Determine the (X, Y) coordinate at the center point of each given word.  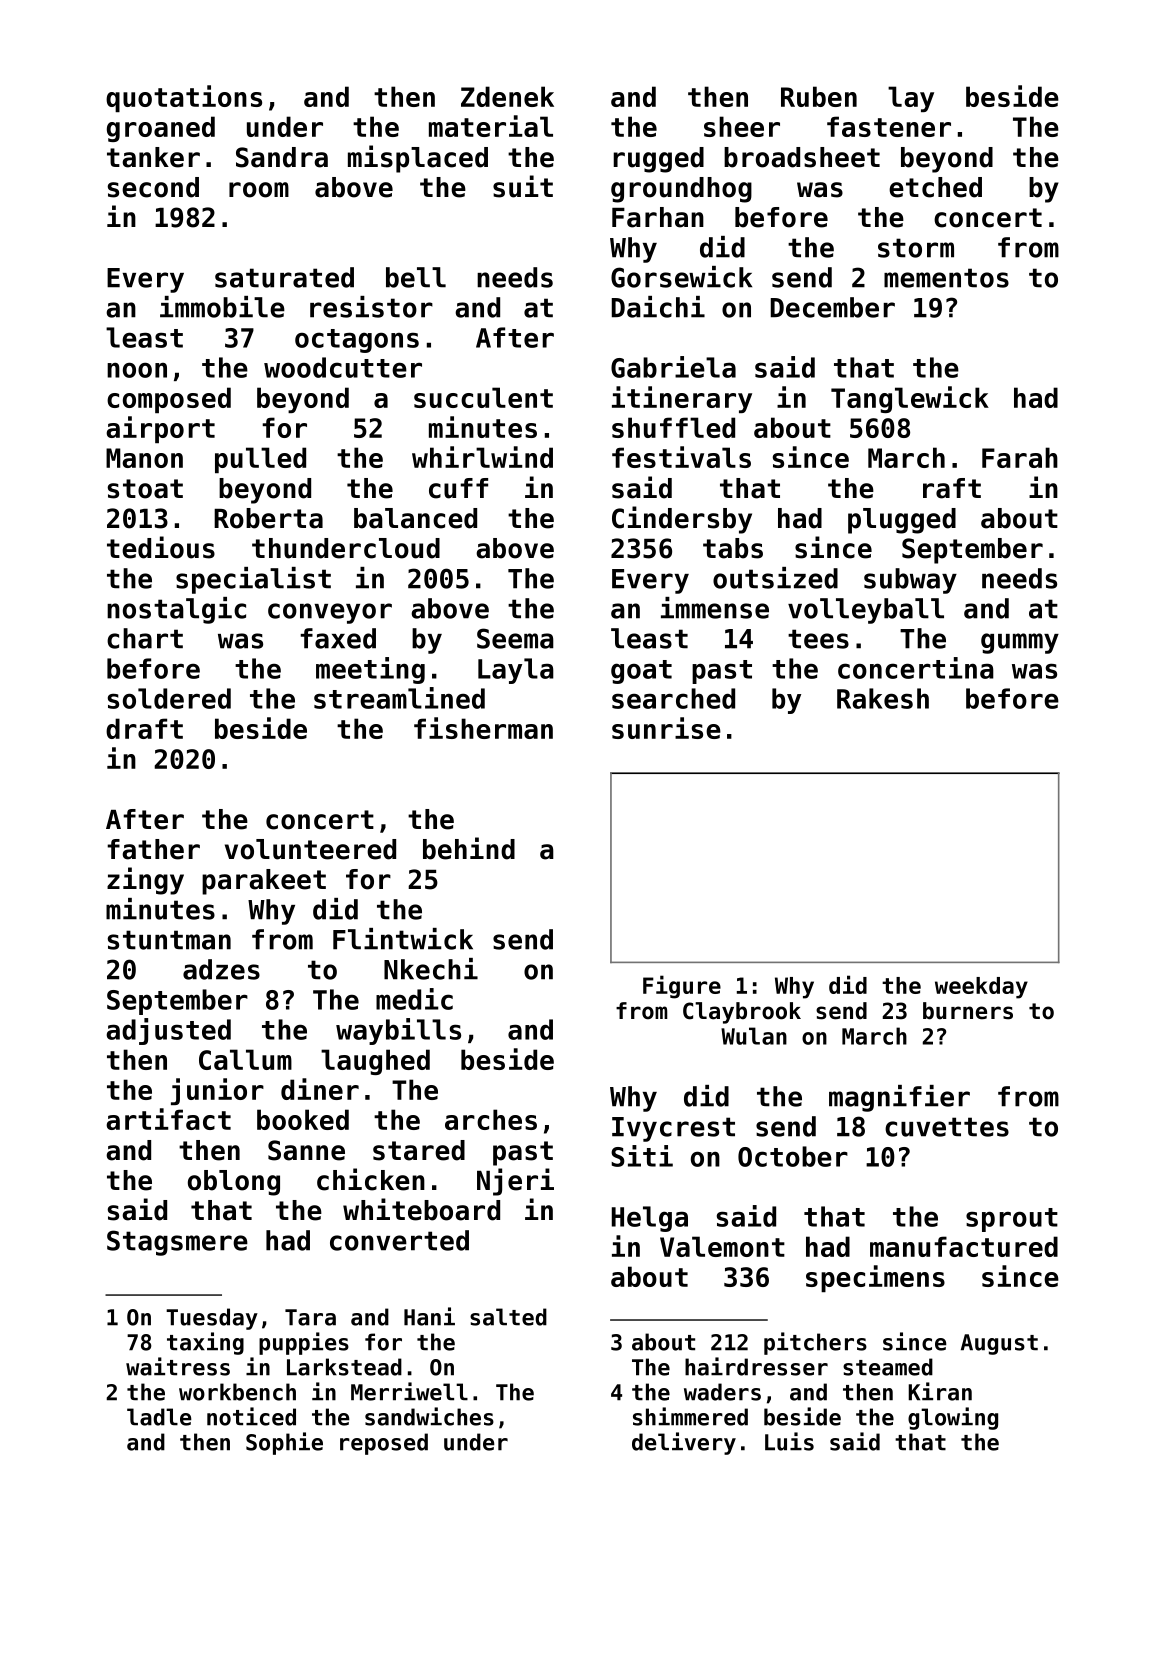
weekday (981, 988)
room (259, 190)
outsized (775, 578)
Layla (516, 671)
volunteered (310, 849)
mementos (946, 278)
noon (137, 370)
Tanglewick (910, 399)
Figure (682, 987)
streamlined (399, 698)
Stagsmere (177, 1243)
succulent (483, 397)
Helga (650, 1219)
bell (416, 277)
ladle (159, 1417)
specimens (875, 1278)
